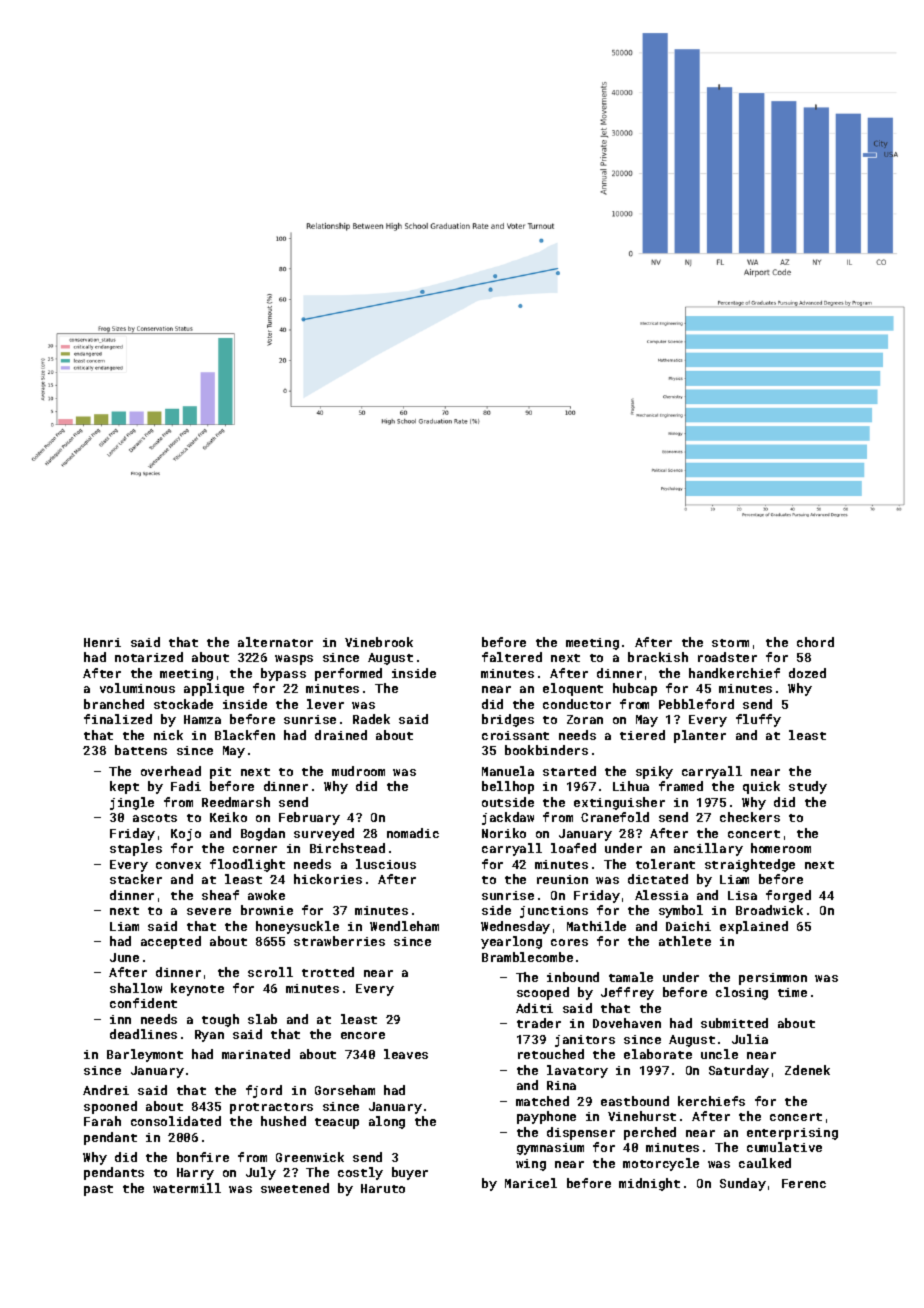 The height and width of the screenshot is (1308, 924). What do you see at coordinates (228, 817) in the screenshot?
I see `Keiko` at bounding box center [228, 817].
